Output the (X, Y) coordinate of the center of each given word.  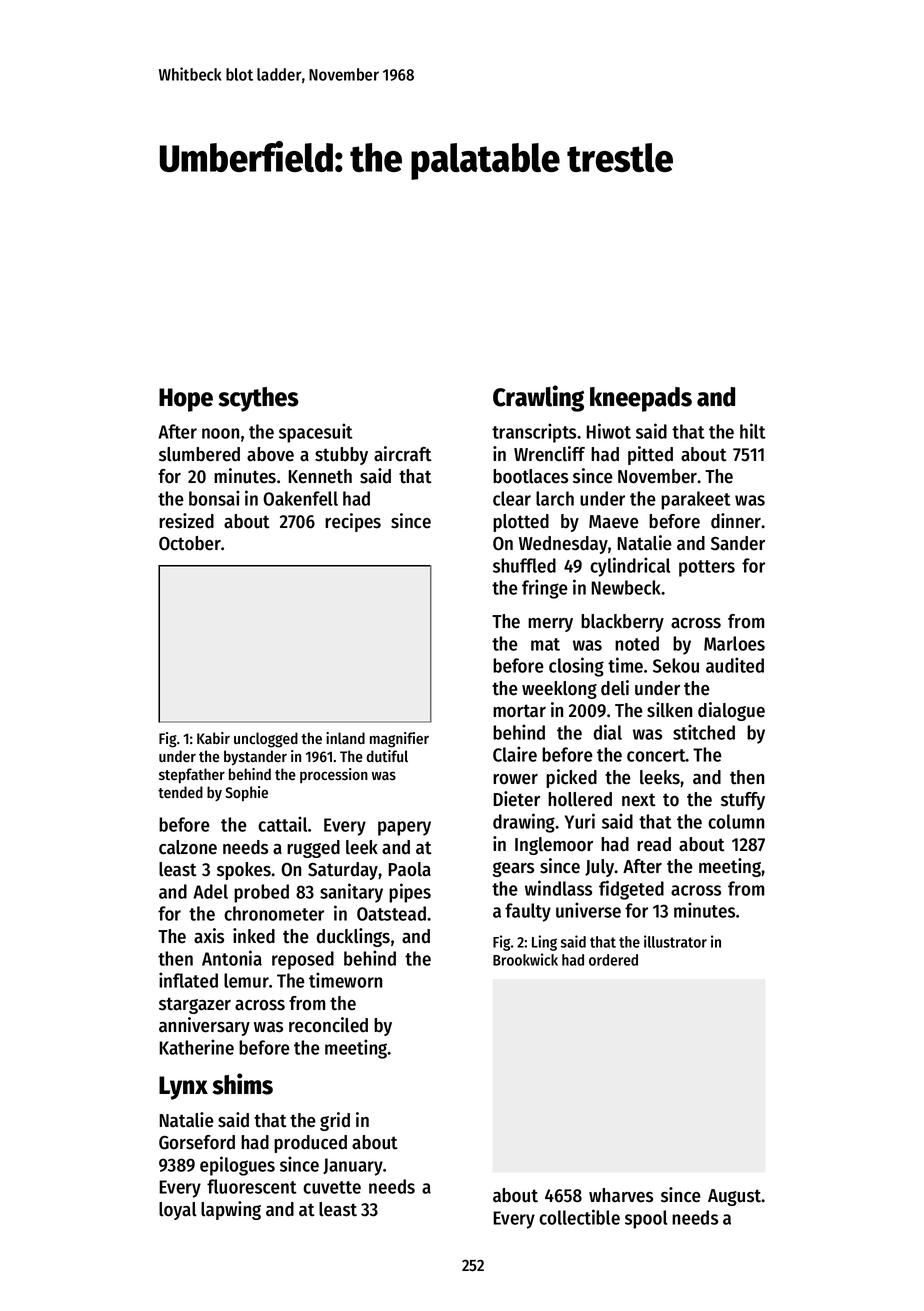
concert (656, 755)
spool (646, 1219)
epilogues (237, 1166)
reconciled (328, 1025)
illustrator (675, 941)
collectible (579, 1217)
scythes (258, 399)
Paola (410, 869)
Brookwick (525, 959)
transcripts (534, 433)
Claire (515, 754)
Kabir (213, 738)
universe (588, 910)
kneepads (641, 399)
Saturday (343, 871)
